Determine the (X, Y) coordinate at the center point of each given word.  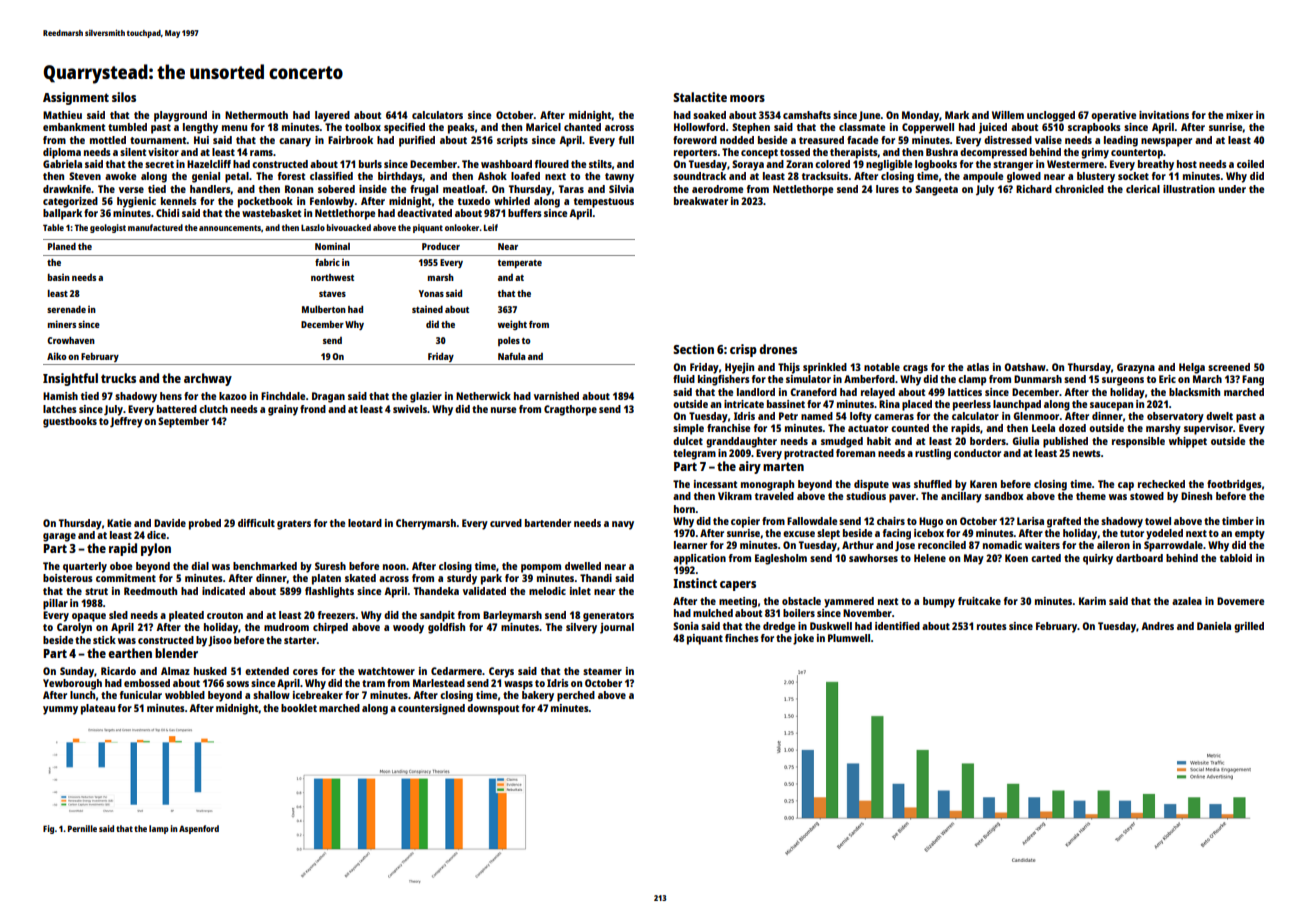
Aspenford (199, 829)
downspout (493, 709)
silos (124, 97)
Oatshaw (1025, 367)
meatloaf (464, 189)
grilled (1249, 627)
